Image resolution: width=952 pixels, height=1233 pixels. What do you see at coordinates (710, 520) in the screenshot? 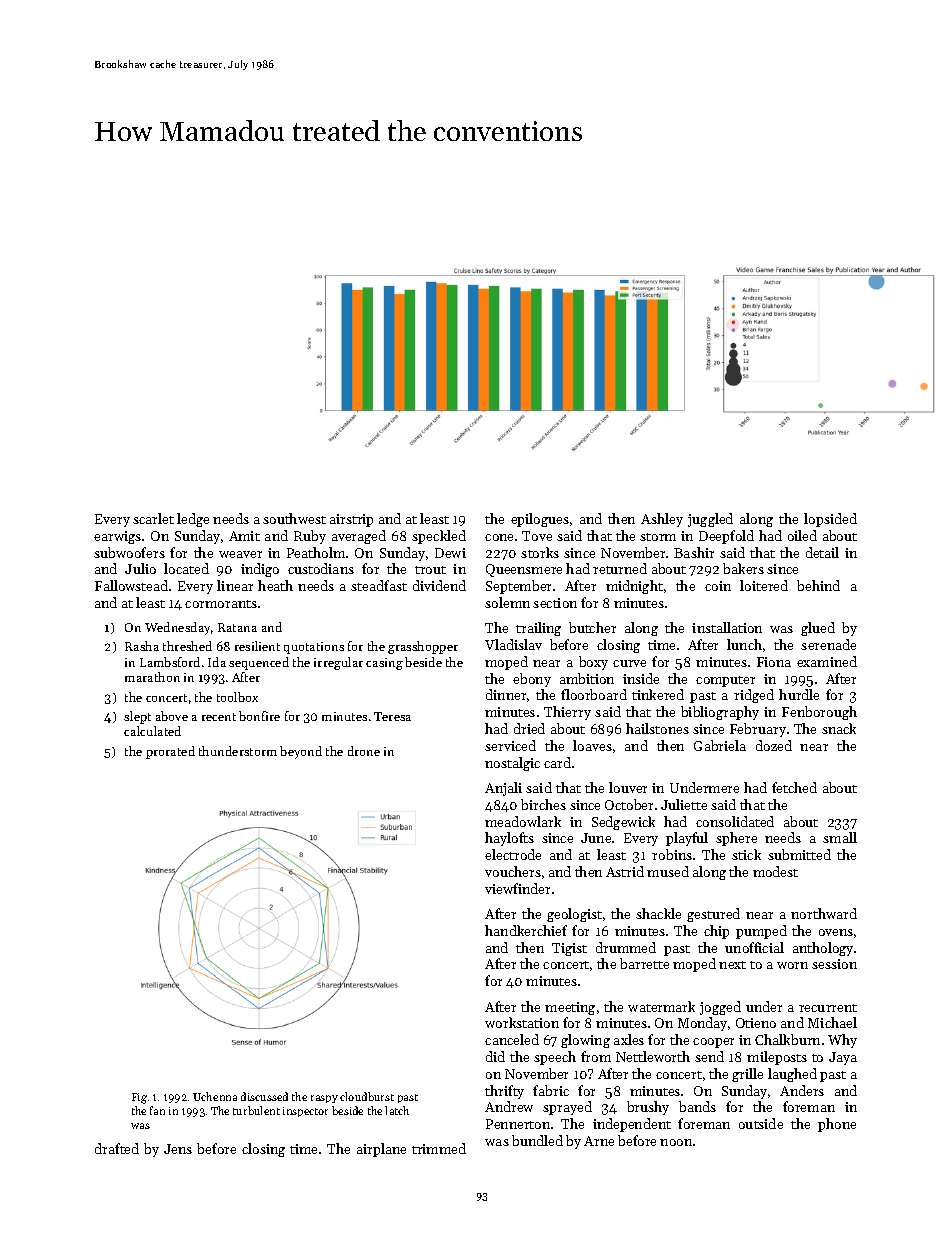
I see `juggled` at bounding box center [710, 520].
